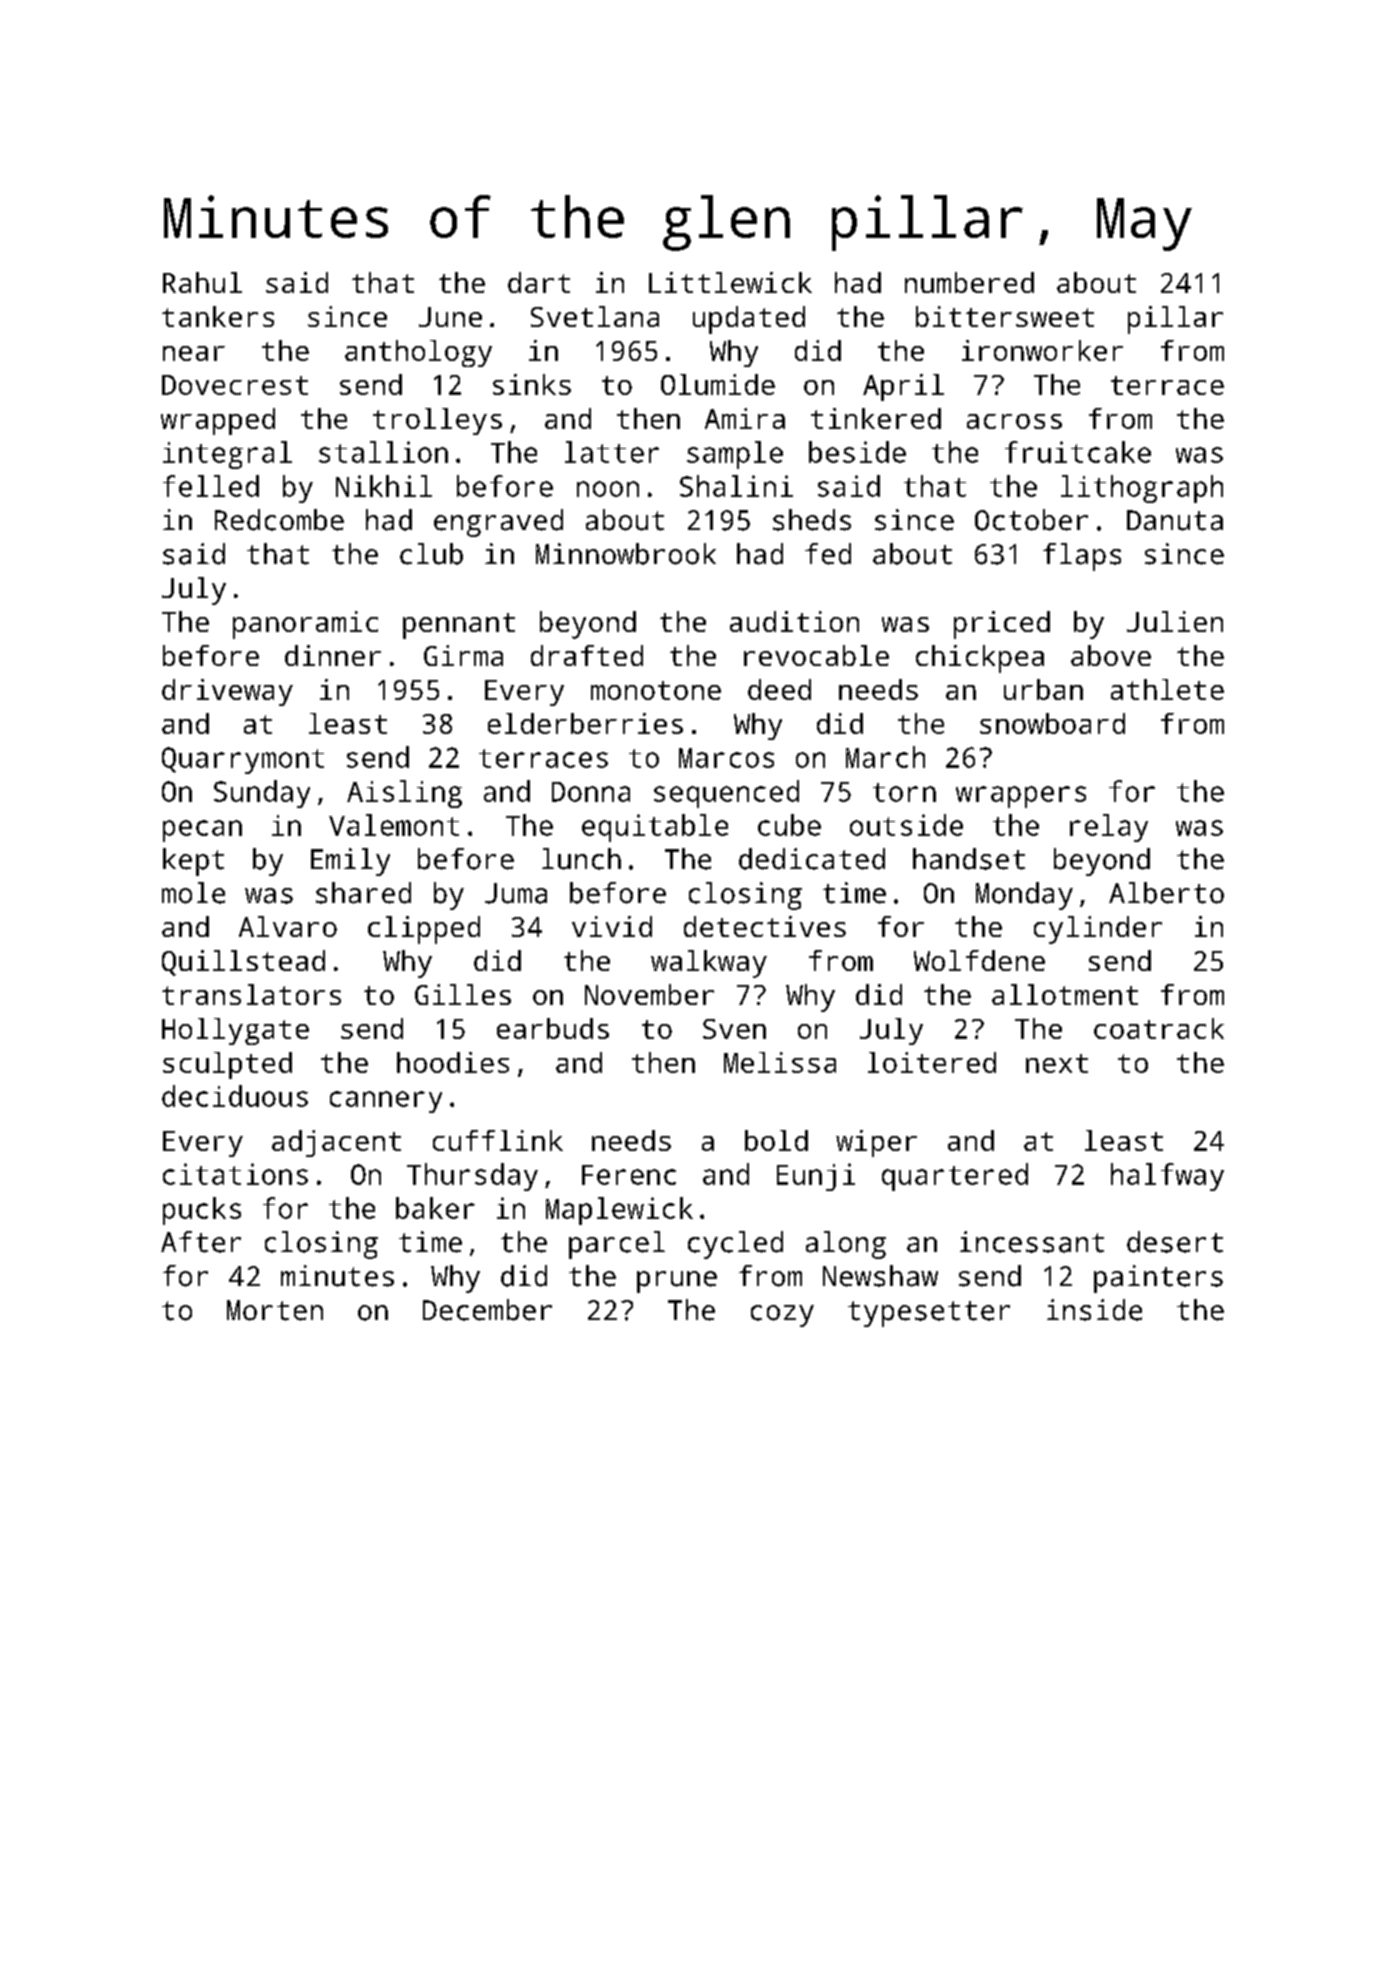 This image has height=1969, width=1386. What do you see at coordinates (424, 930) in the image?
I see `clipped` at bounding box center [424, 930].
